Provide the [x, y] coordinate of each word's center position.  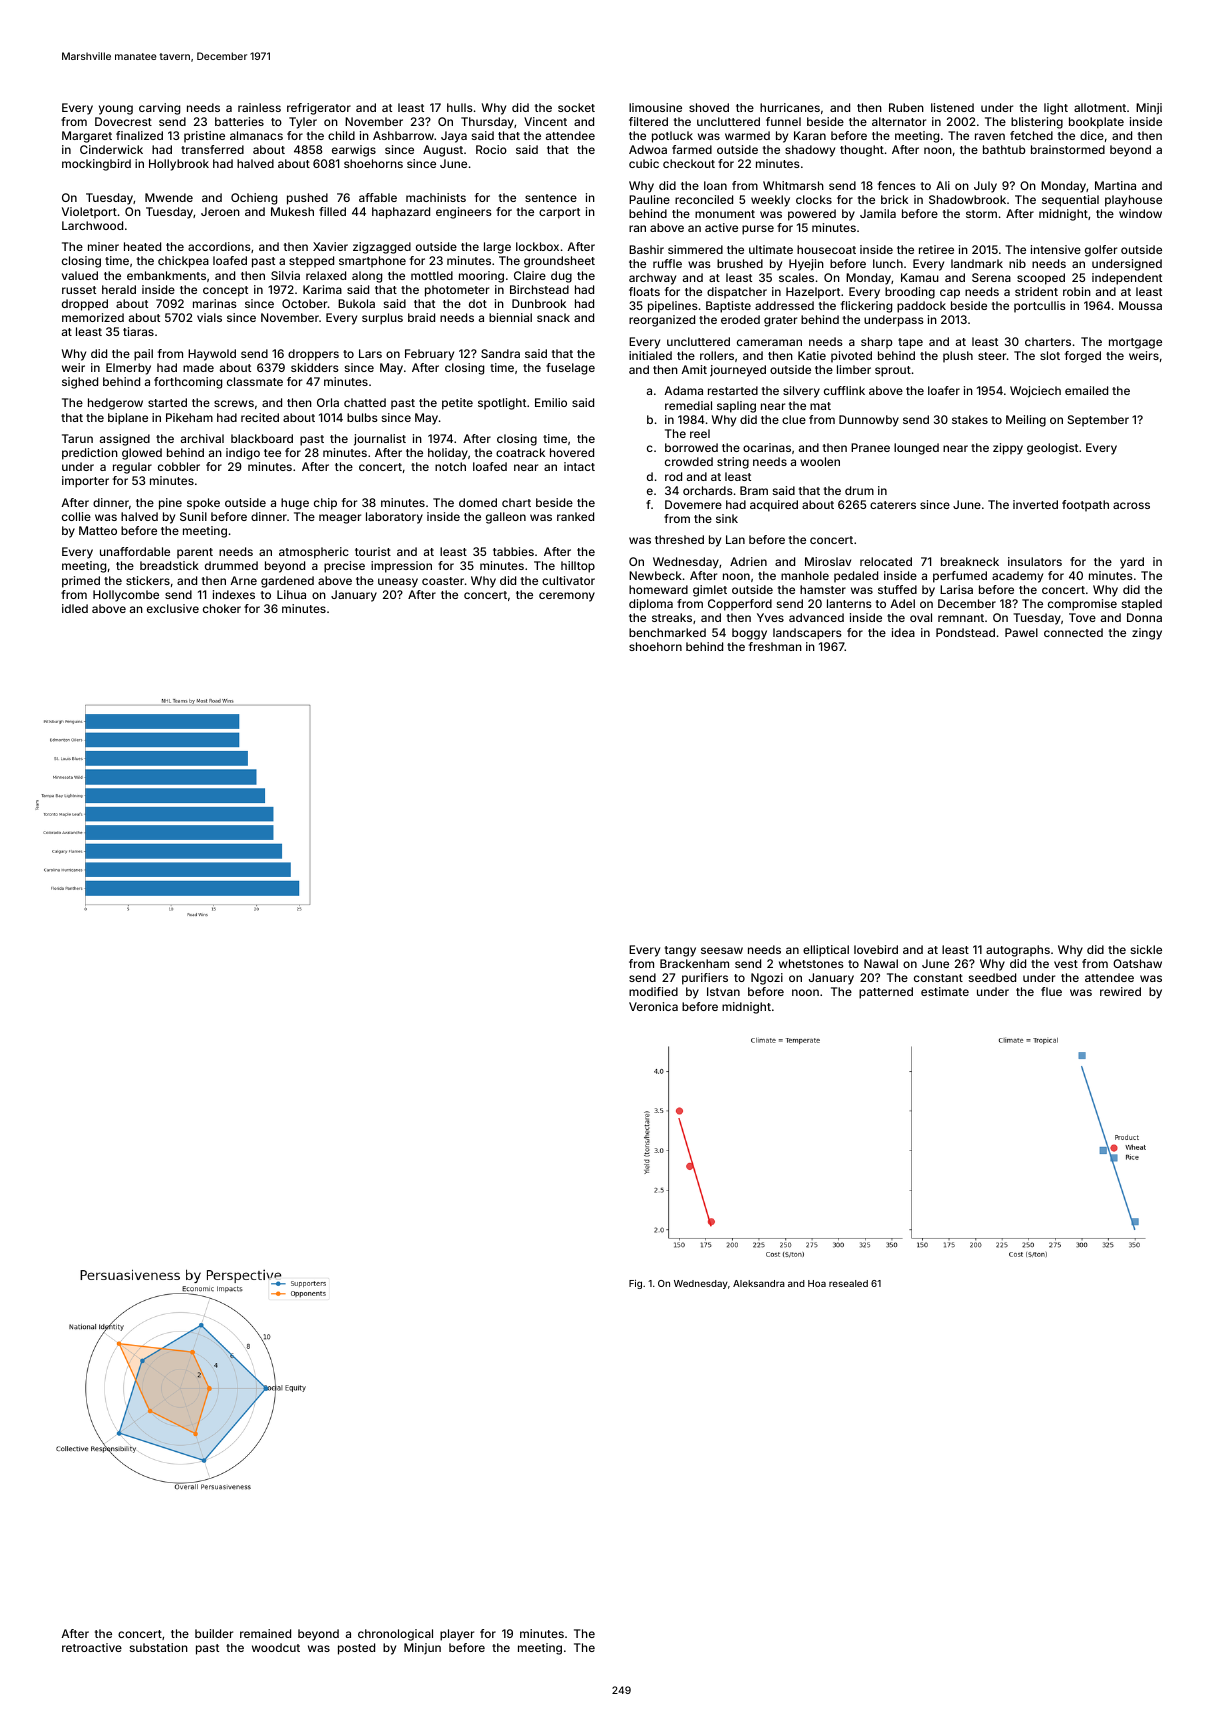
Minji [1149, 109]
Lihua [291, 594]
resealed [848, 1283]
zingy [1147, 634]
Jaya [454, 137]
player [457, 1635]
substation [159, 1647]
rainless [259, 107]
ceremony [567, 597]
